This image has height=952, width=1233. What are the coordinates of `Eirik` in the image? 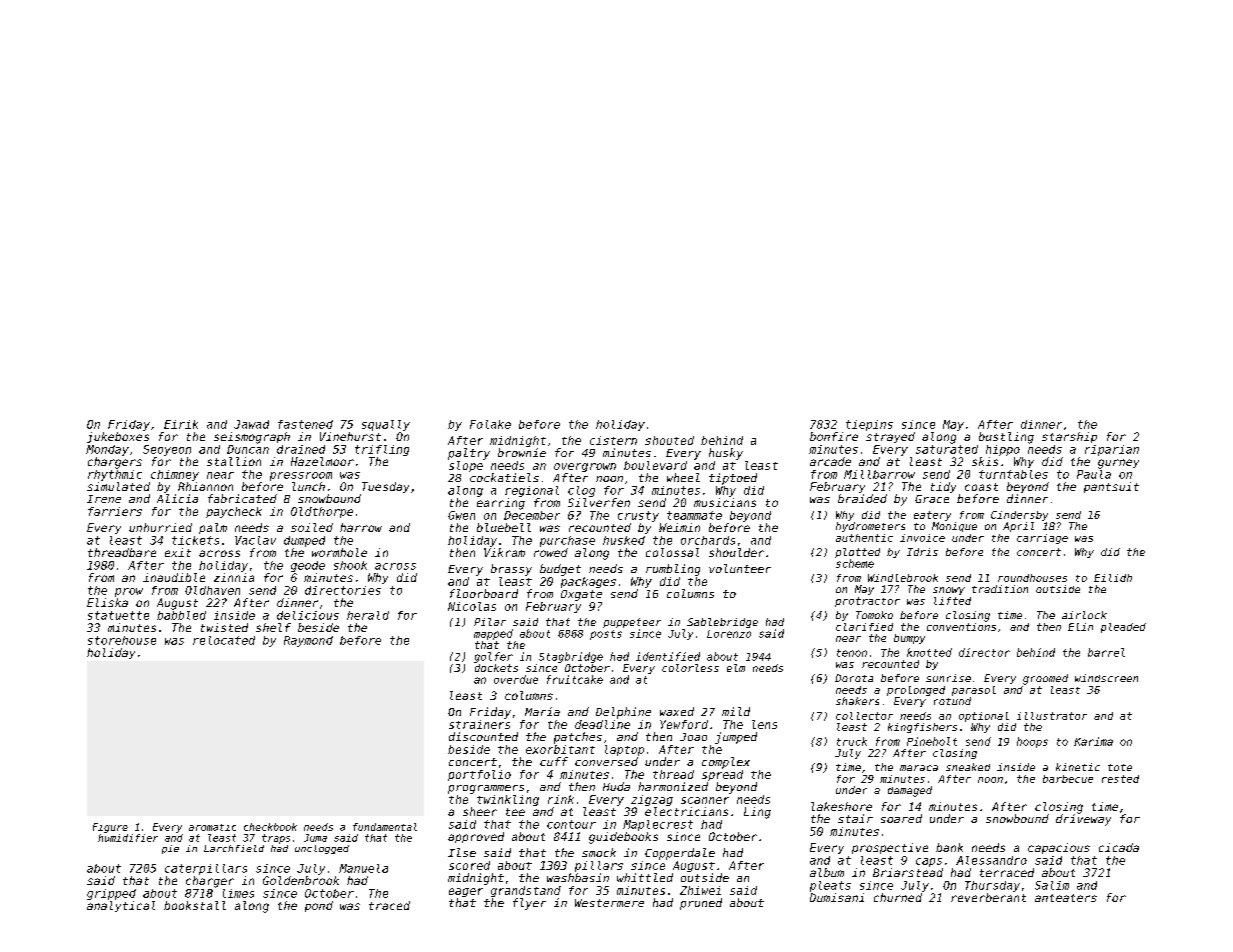 It's located at (181, 424).
